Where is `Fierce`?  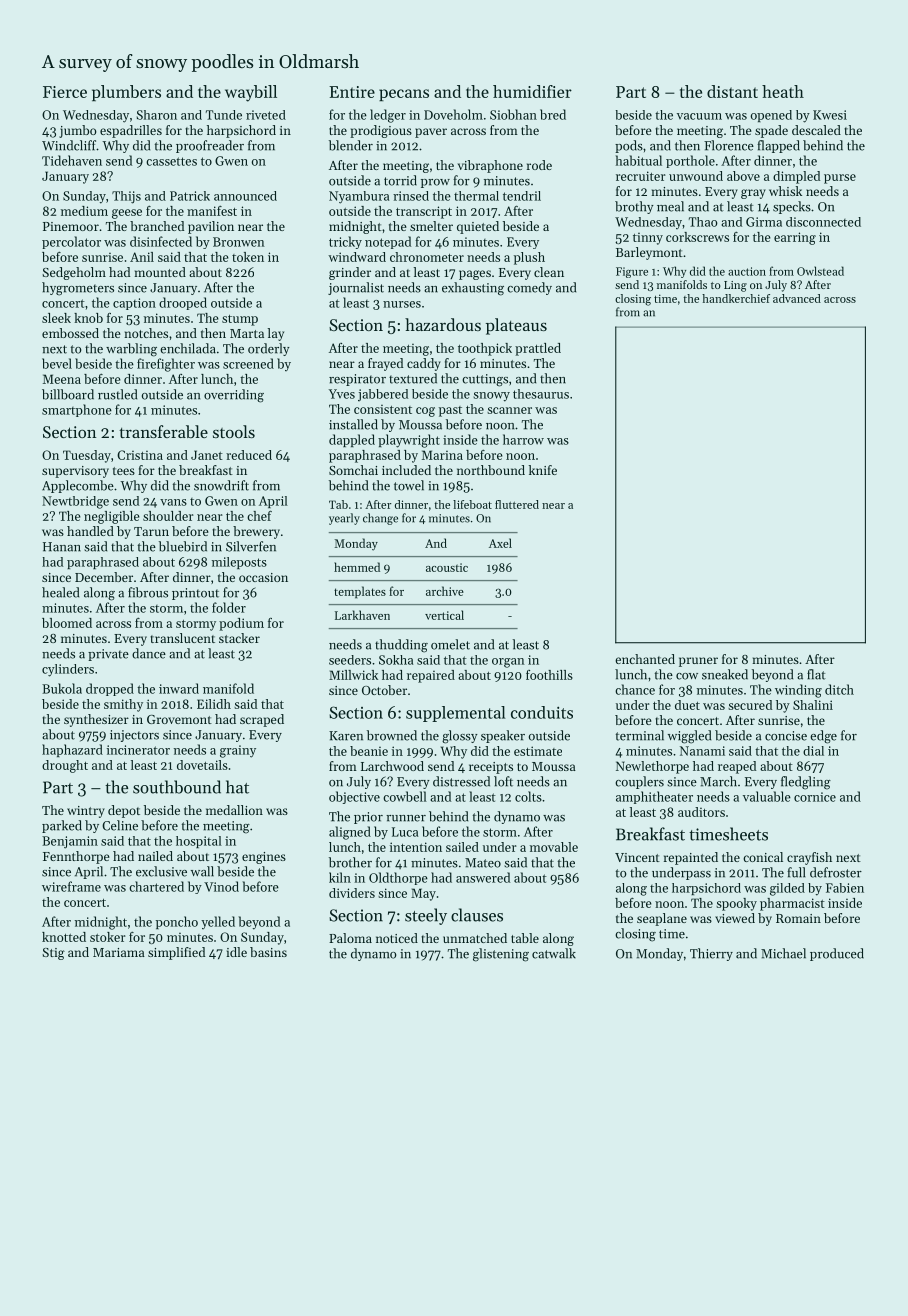
Fierce is located at coordinates (65, 92).
